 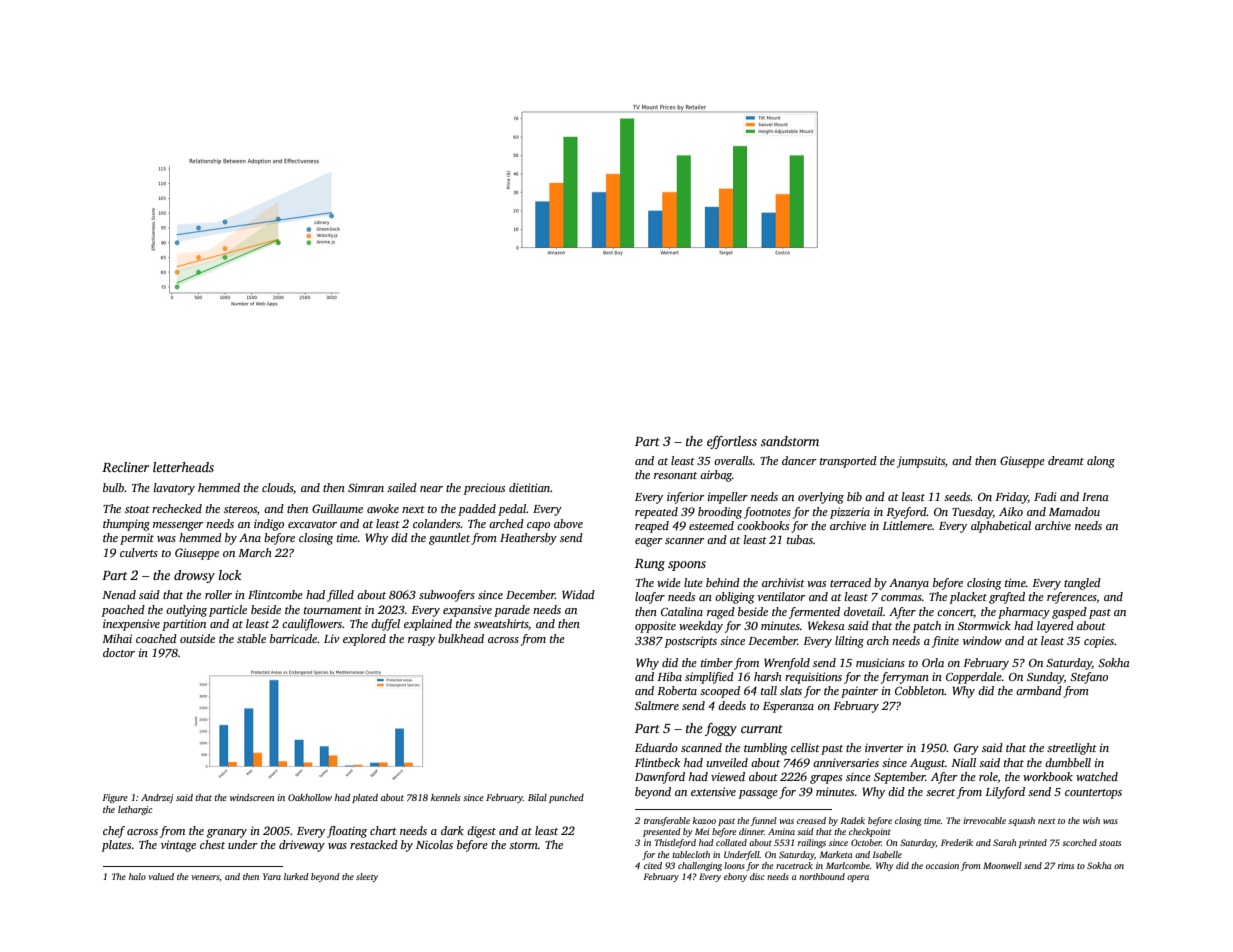 What do you see at coordinates (732, 442) in the screenshot?
I see `effortless` at bounding box center [732, 442].
